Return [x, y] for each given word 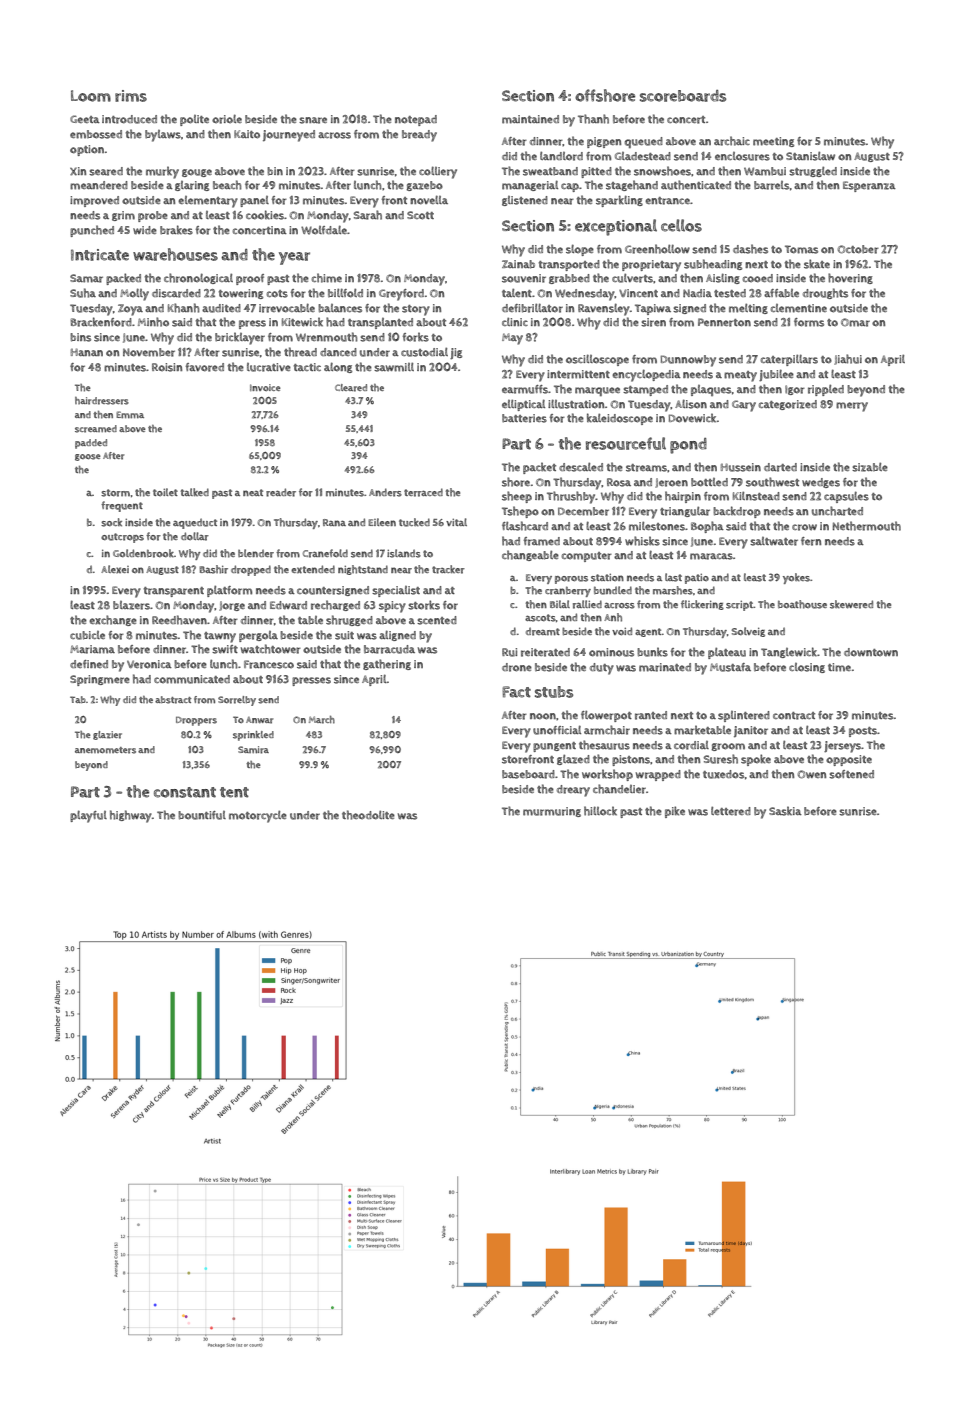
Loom [91, 96]
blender [256, 553]
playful [88, 816]
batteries [524, 418]
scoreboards [683, 96]
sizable [870, 467]
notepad [416, 120]
